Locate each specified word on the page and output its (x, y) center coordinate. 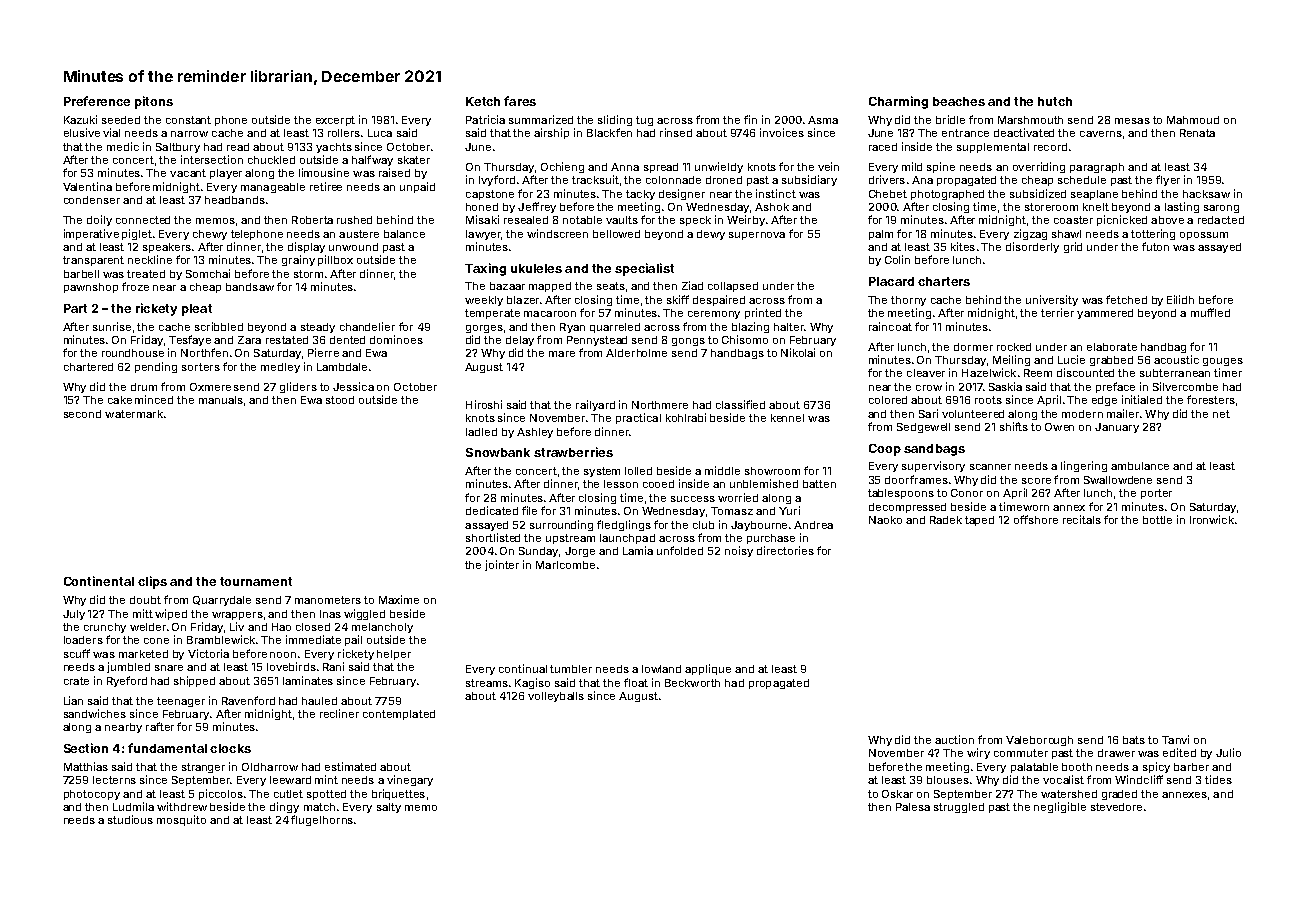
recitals (1082, 519)
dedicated (492, 510)
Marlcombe (565, 565)
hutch (1055, 101)
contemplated (399, 715)
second (82, 414)
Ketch (483, 101)
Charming (898, 102)
